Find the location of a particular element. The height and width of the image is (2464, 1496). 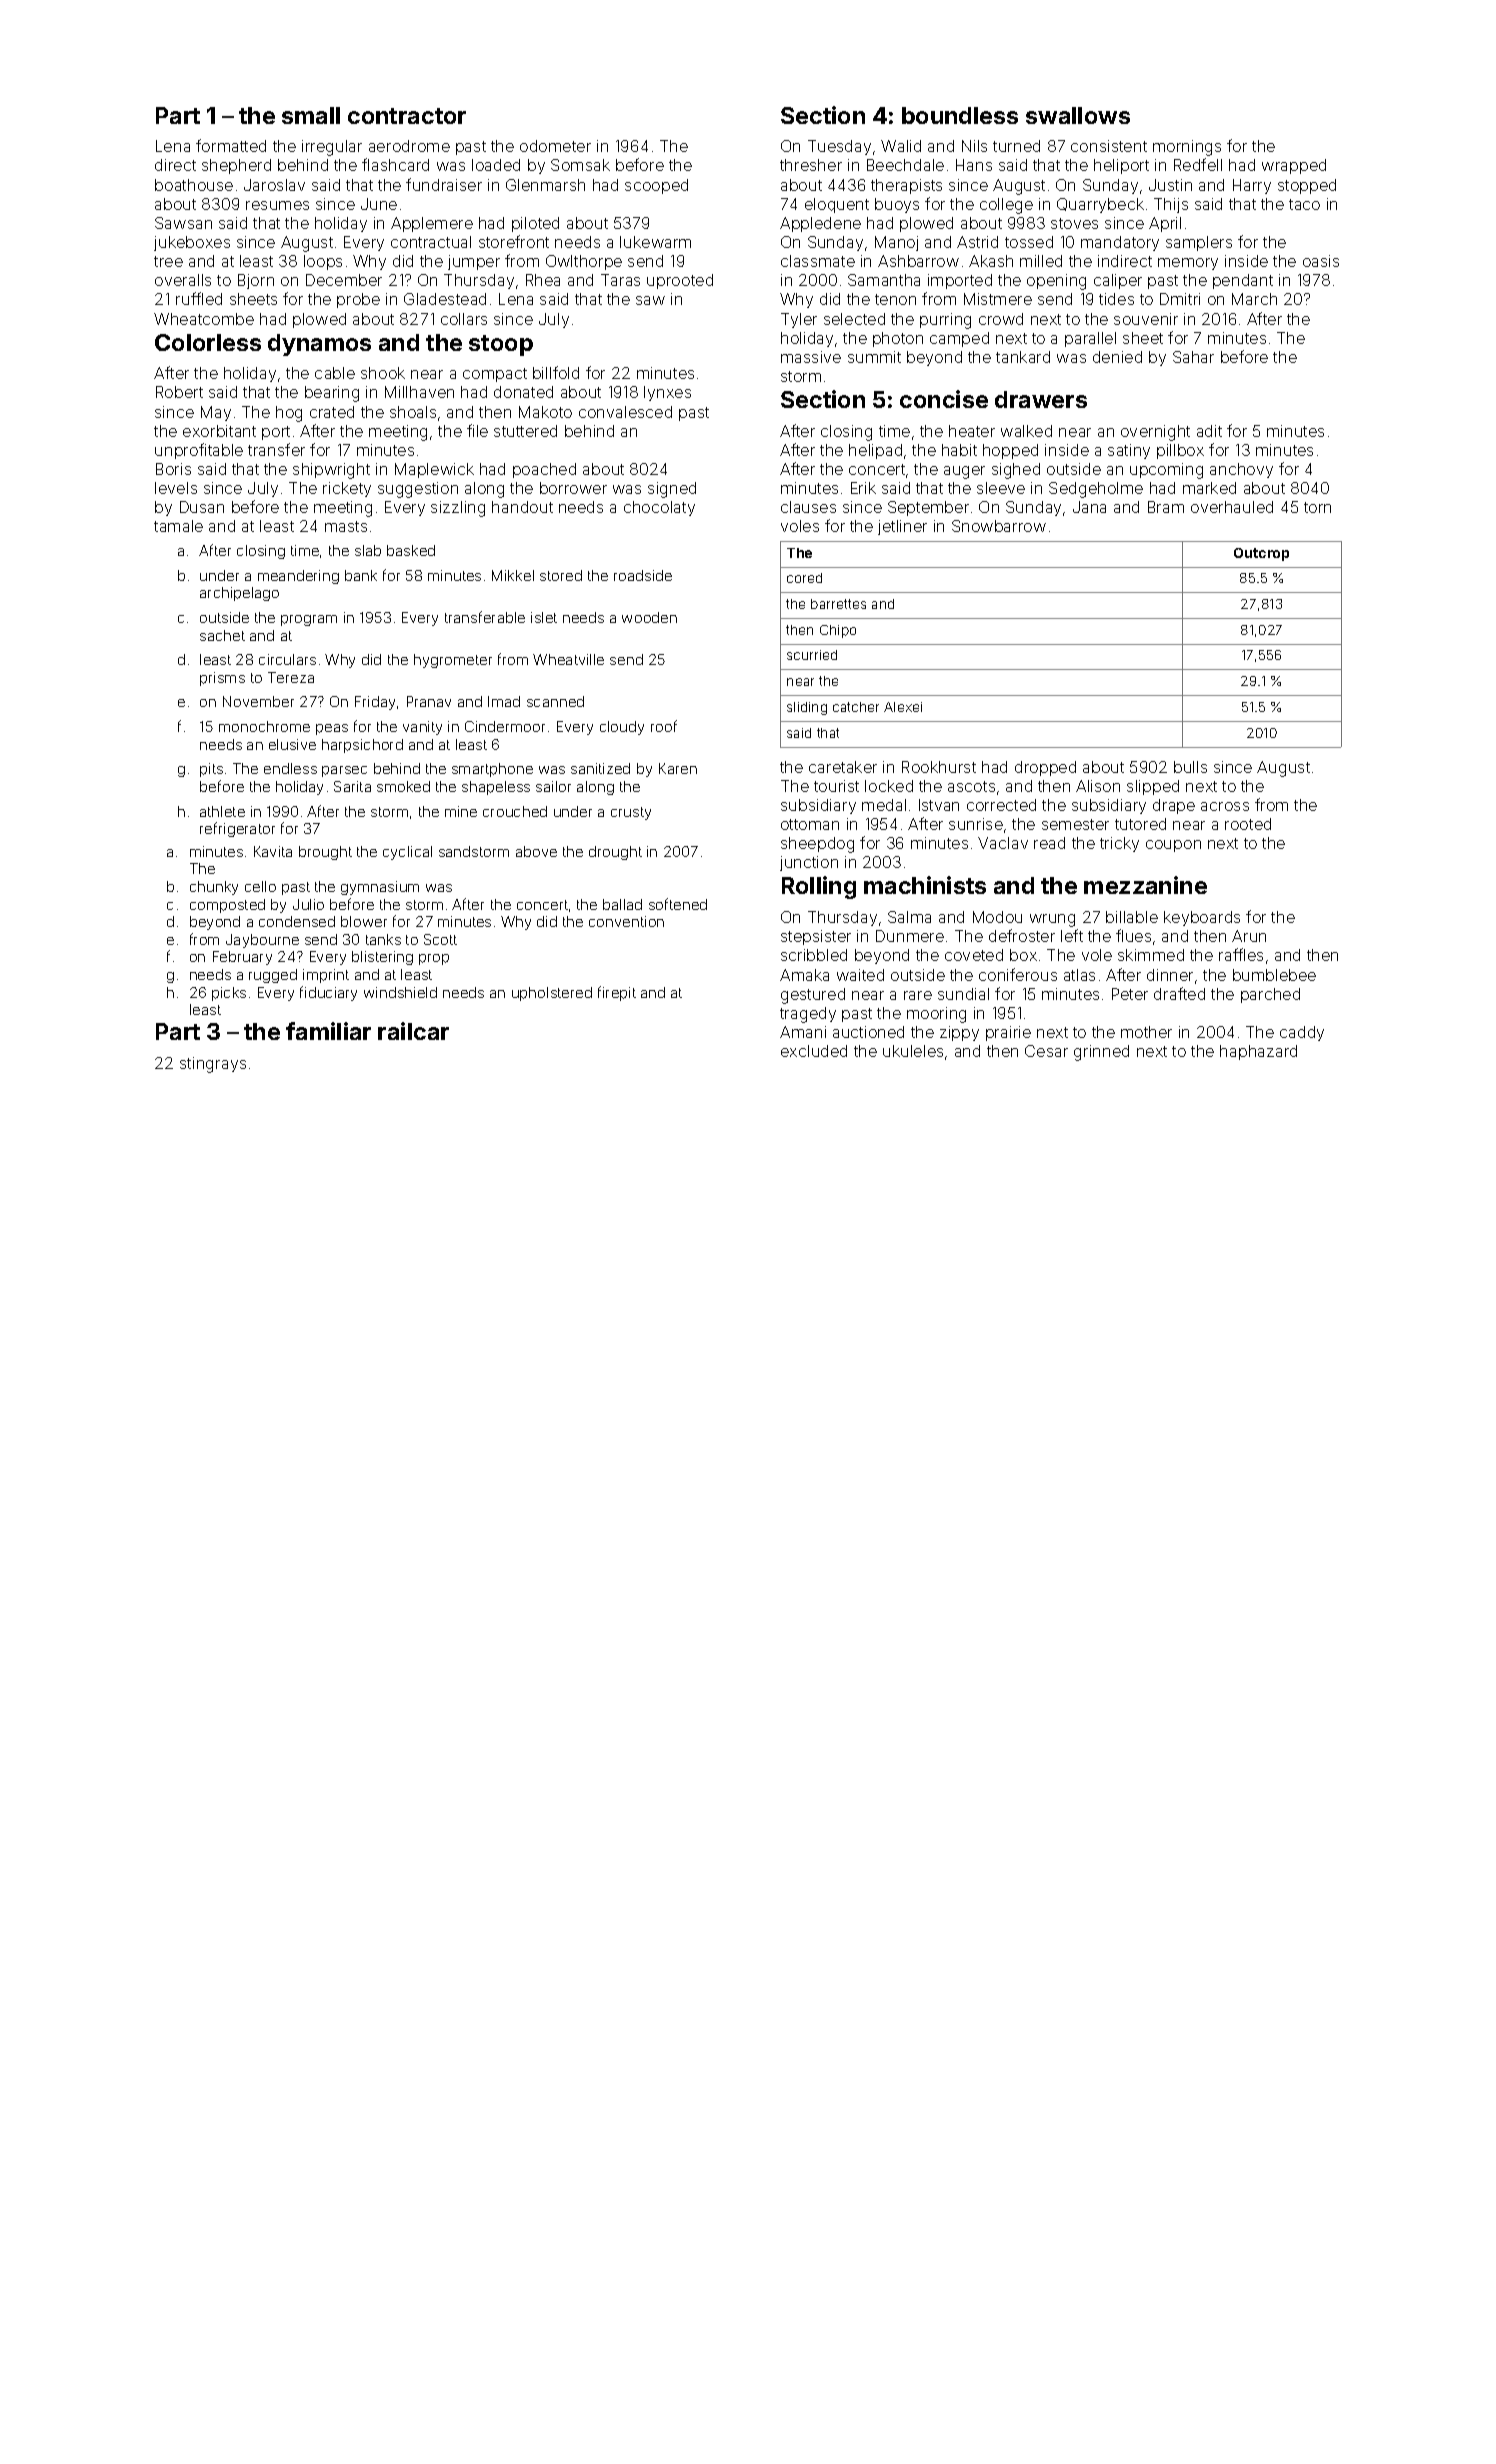

suggestion is located at coordinates (418, 490).
